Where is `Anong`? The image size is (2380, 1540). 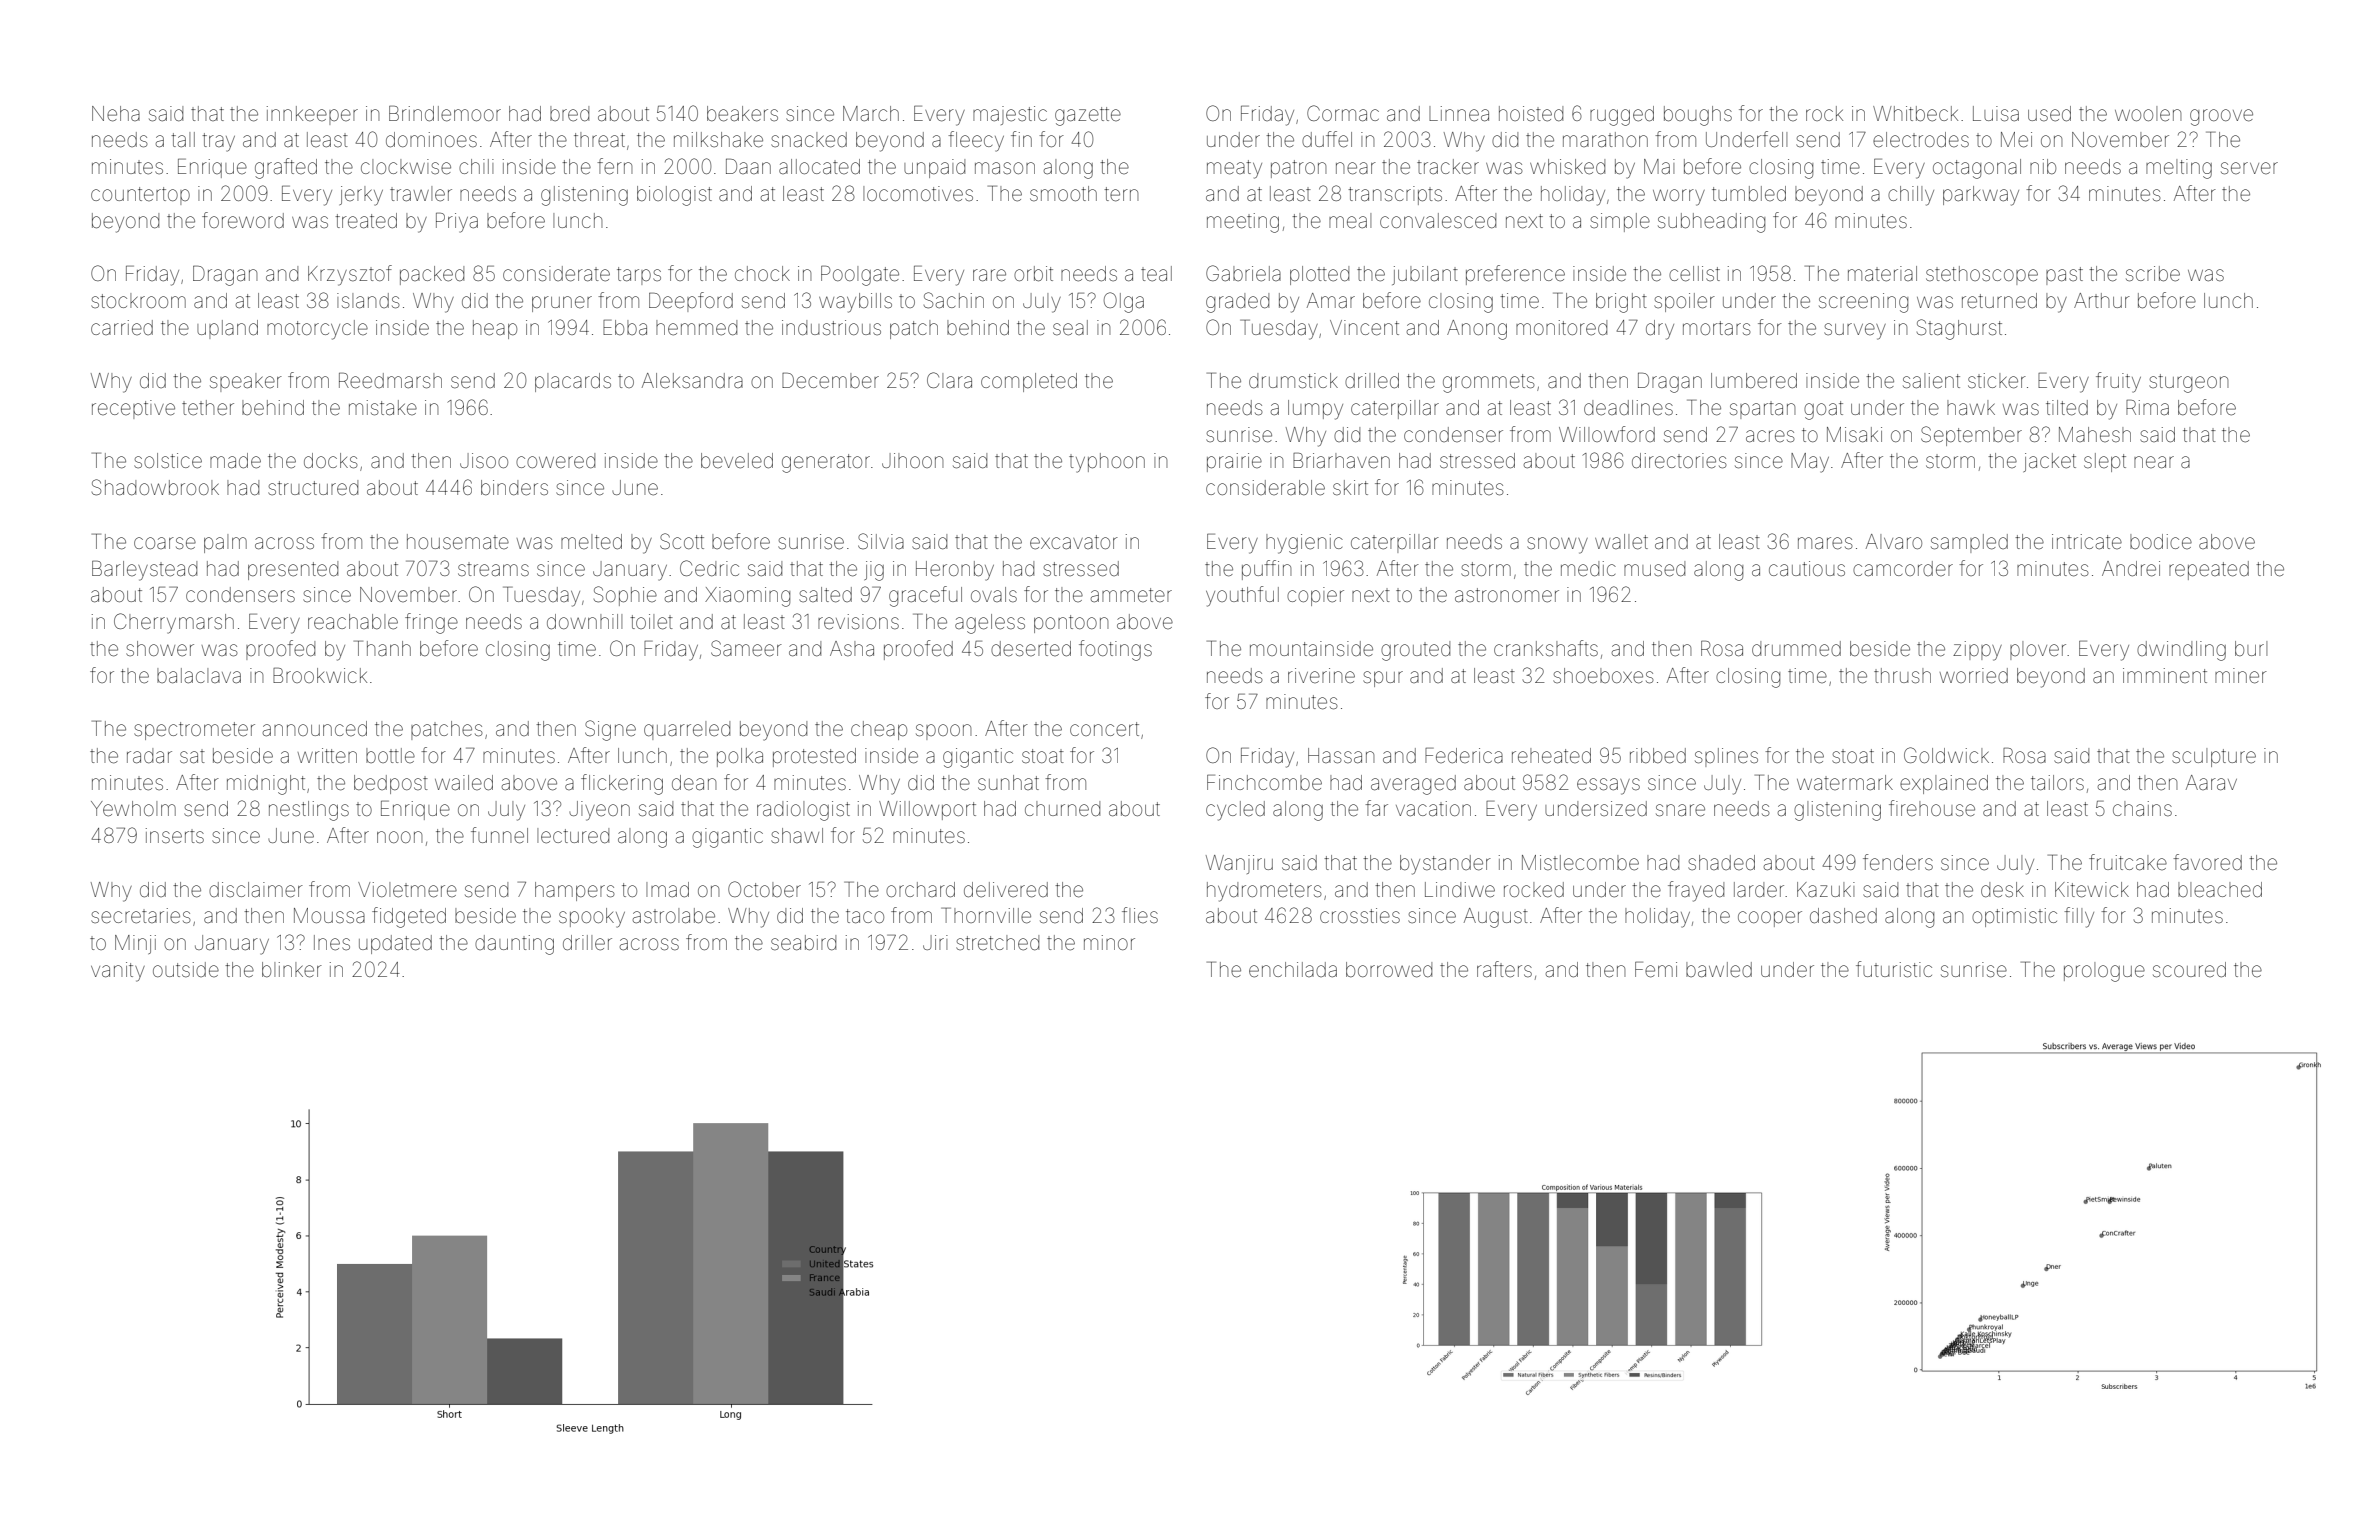
Anong is located at coordinates (1477, 330).
